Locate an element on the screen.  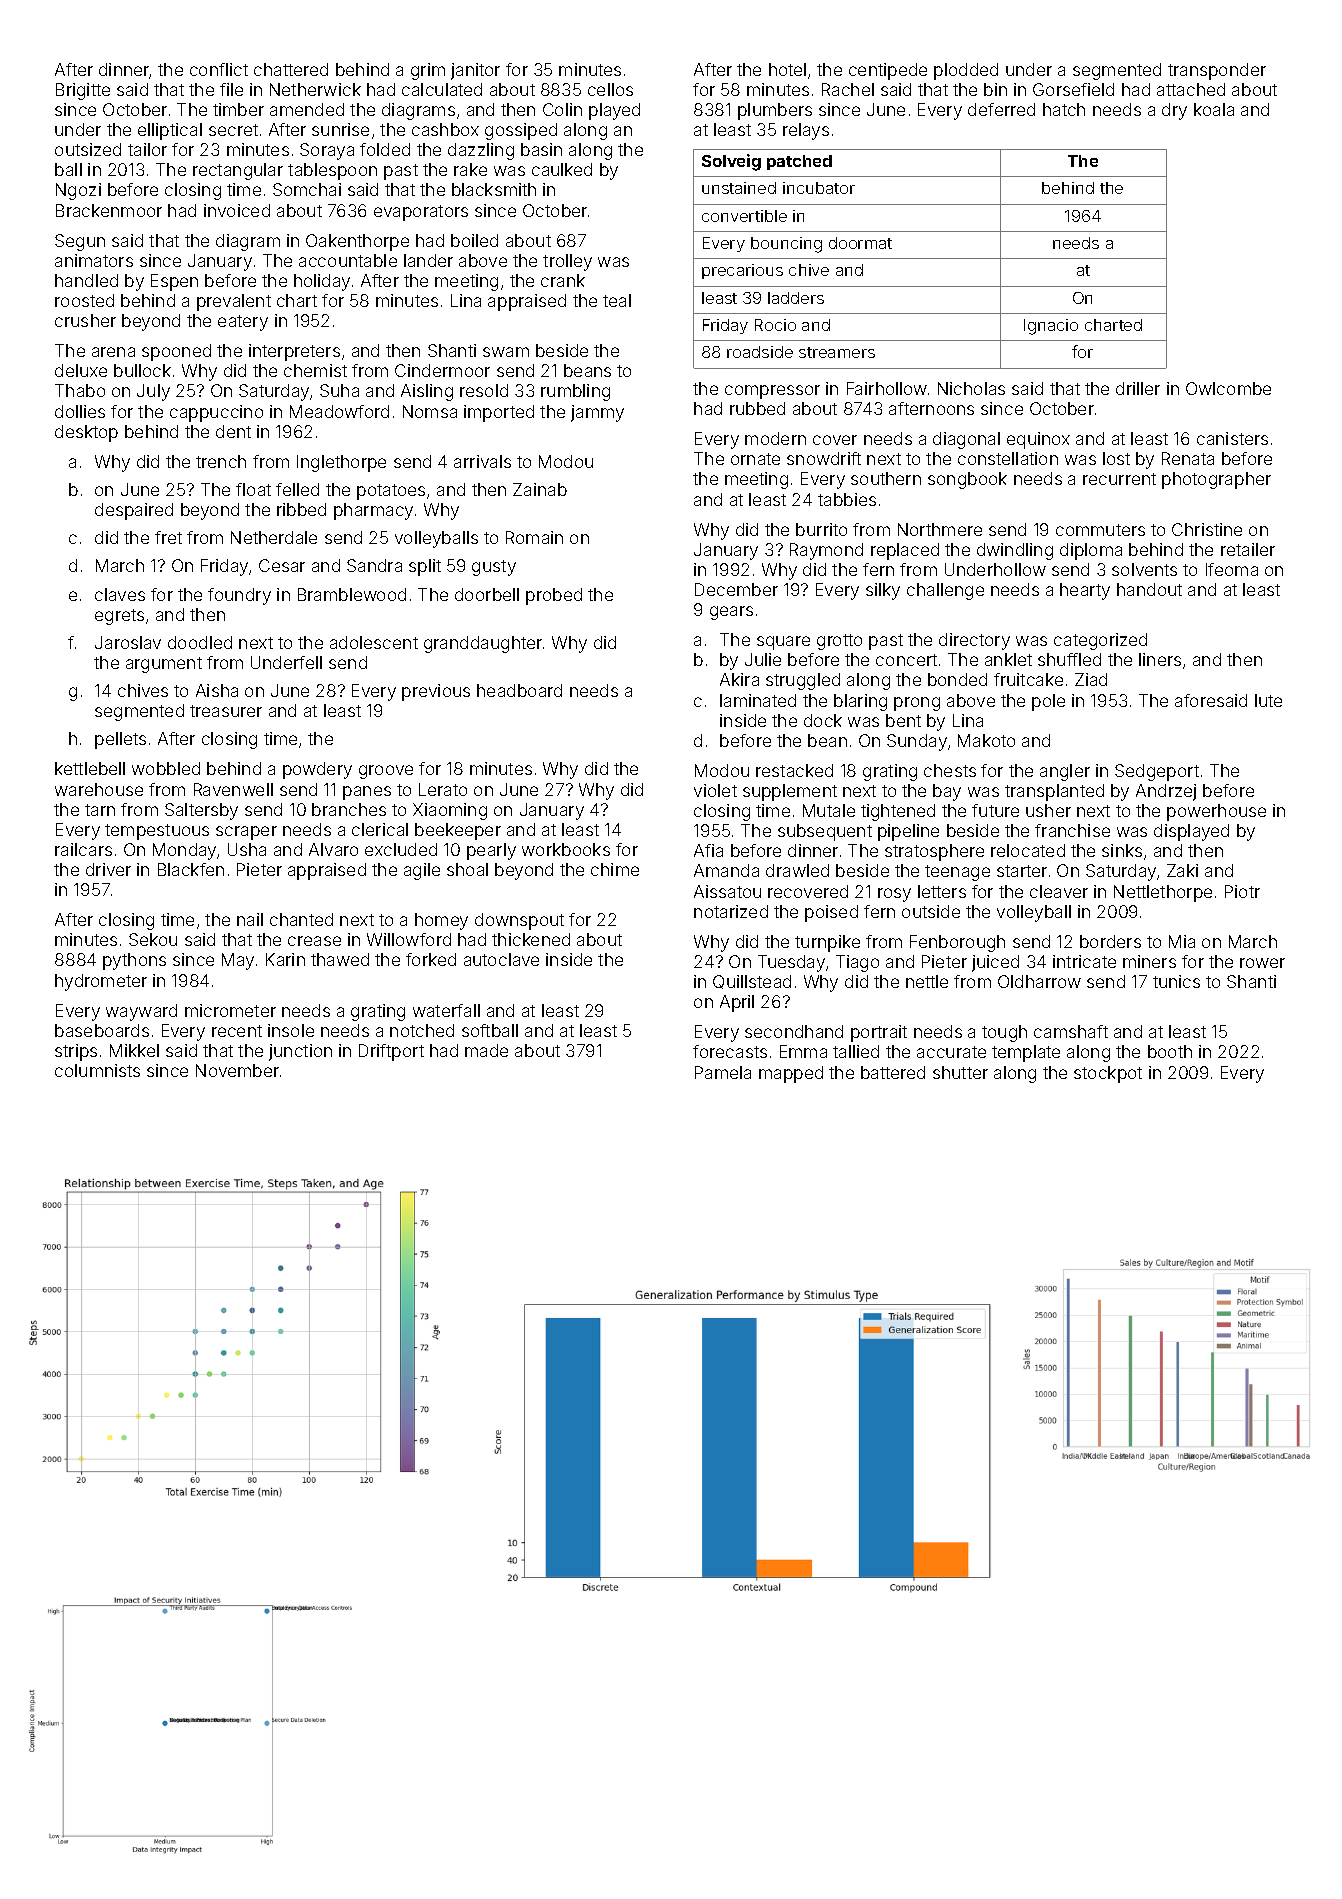
Ignacio is located at coordinates (1051, 327).
